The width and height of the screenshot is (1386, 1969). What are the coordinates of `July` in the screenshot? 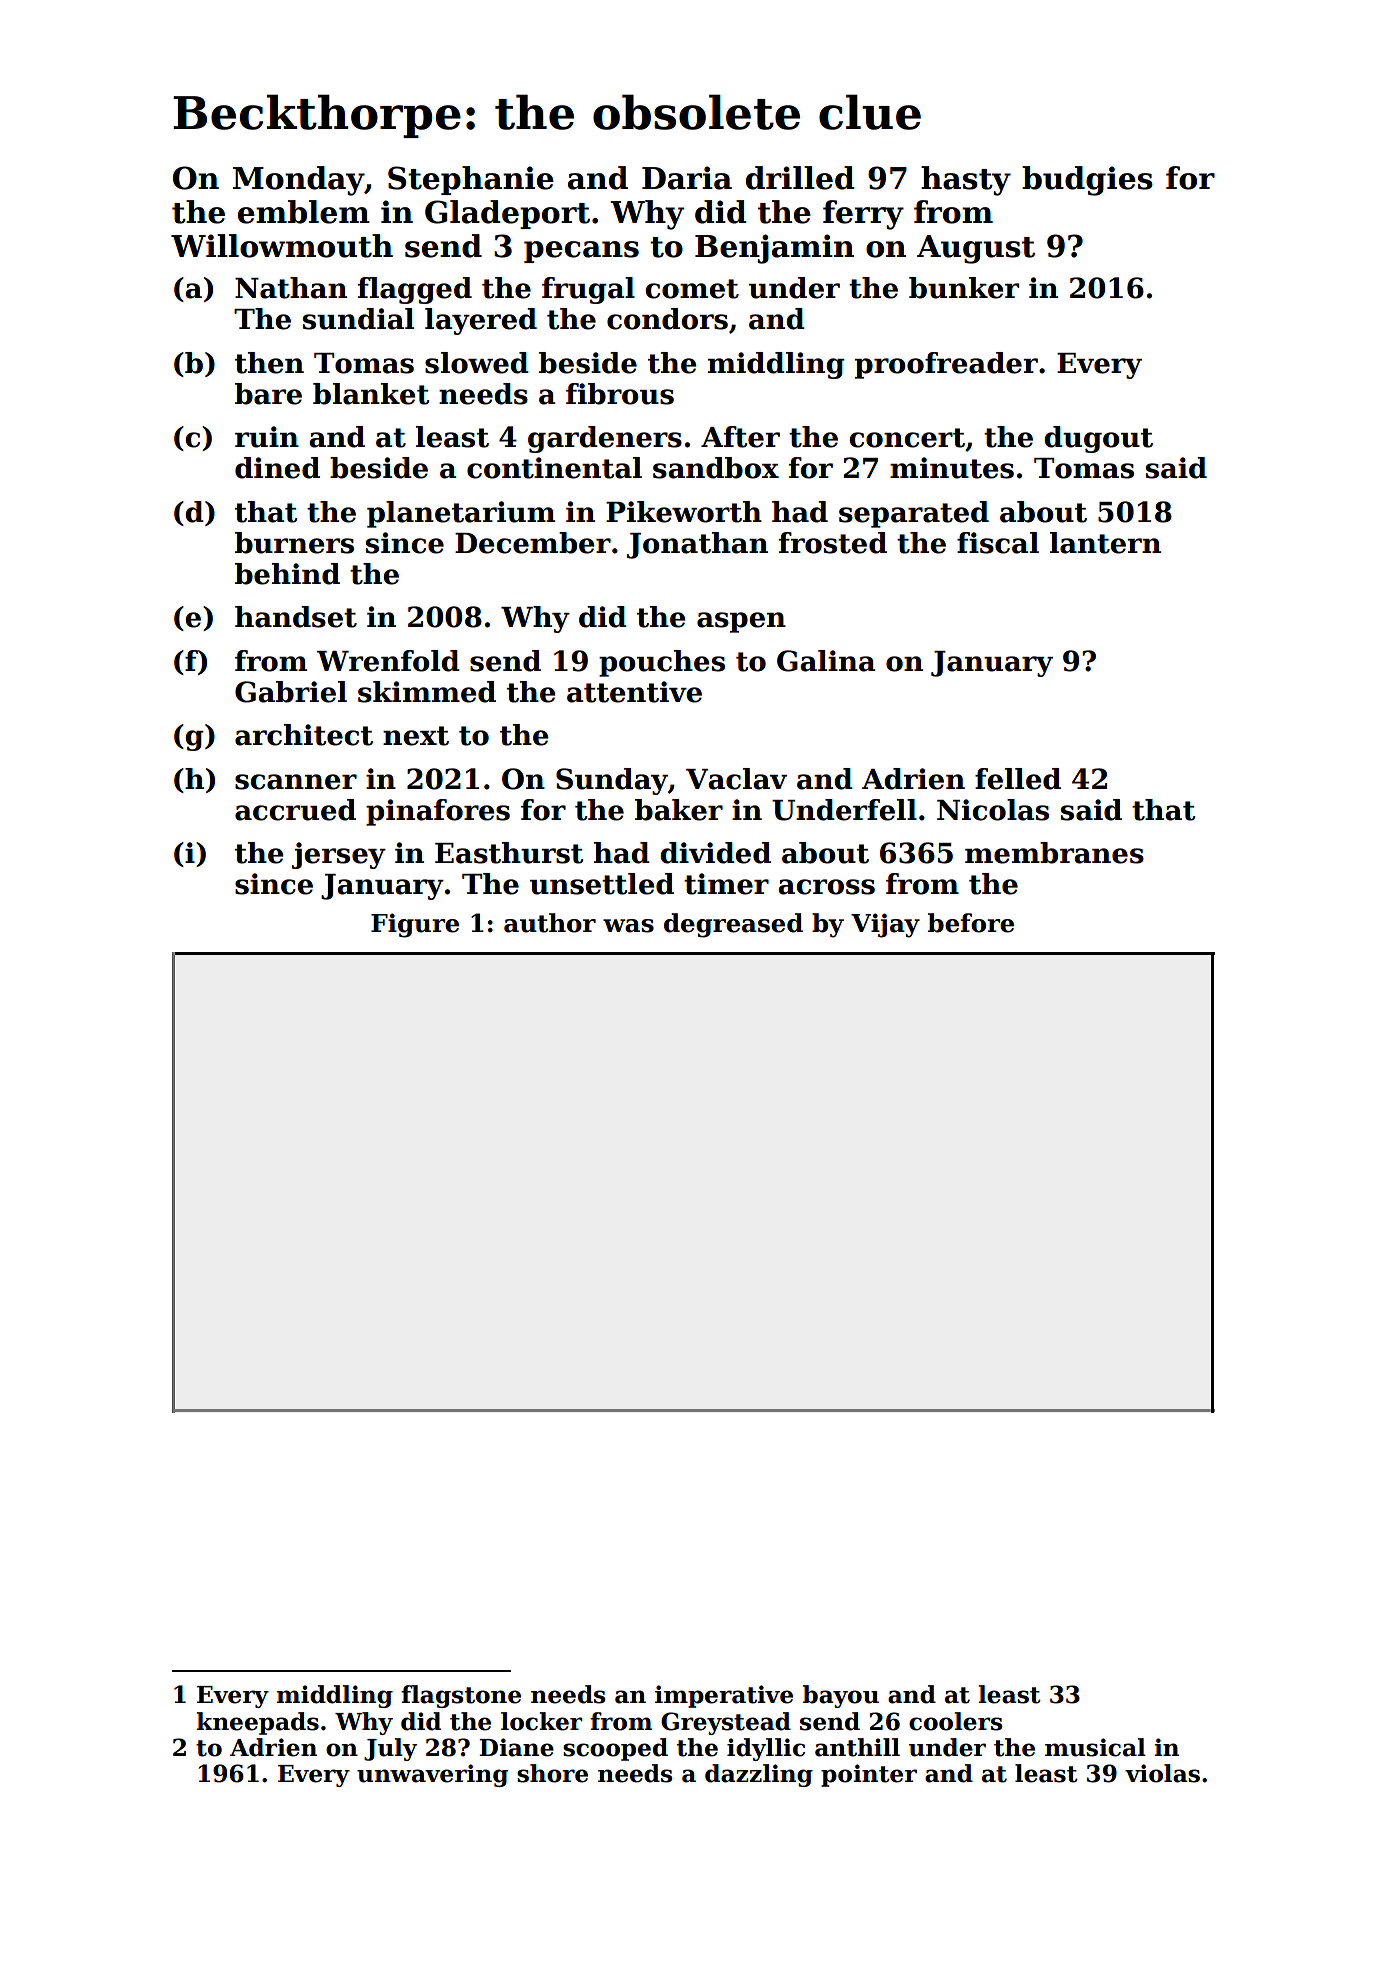 It's located at (390, 1749).
